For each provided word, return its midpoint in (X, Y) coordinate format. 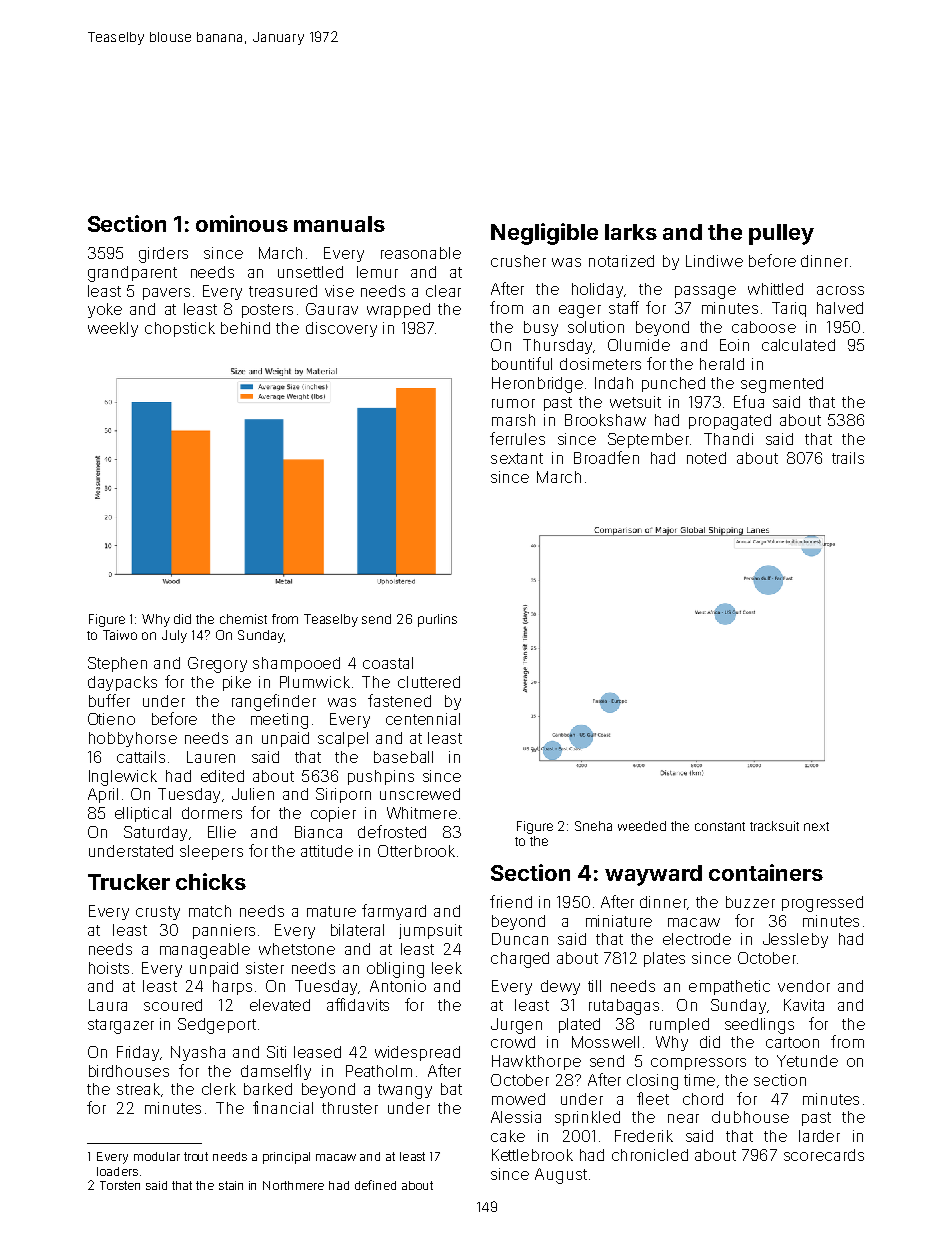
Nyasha (198, 1053)
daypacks (122, 683)
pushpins (381, 777)
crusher (518, 261)
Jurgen (516, 1026)
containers (766, 872)
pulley (781, 234)
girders (163, 255)
